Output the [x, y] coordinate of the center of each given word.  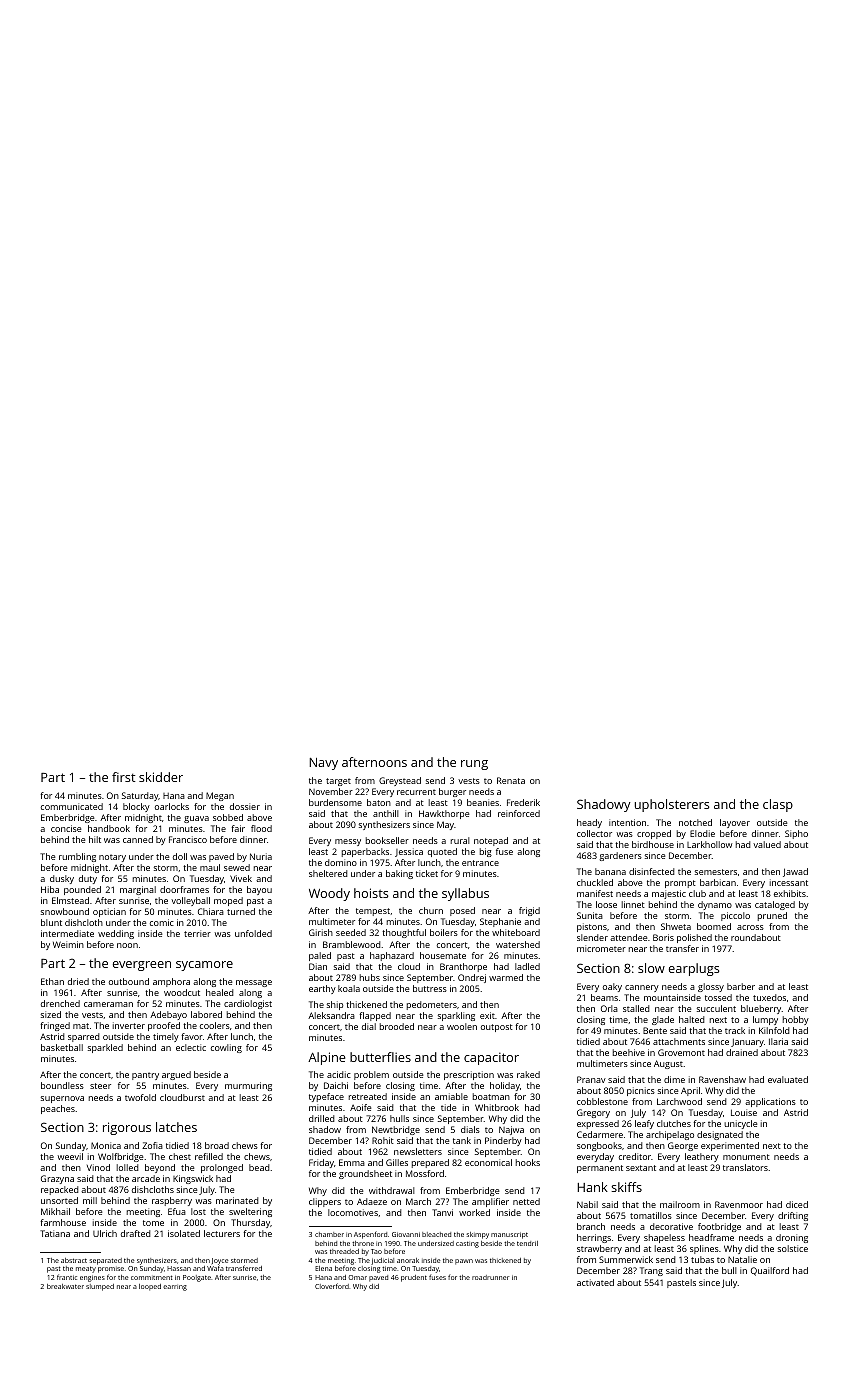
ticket [427, 873]
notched [695, 822]
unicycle [740, 1124]
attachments [679, 1041]
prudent [414, 1278]
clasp [778, 805]
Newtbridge [396, 1130]
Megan [220, 796]
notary [112, 858]
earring [175, 1288]
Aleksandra [331, 1015]
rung [474, 765]
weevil [70, 1156]
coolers [215, 1025]
